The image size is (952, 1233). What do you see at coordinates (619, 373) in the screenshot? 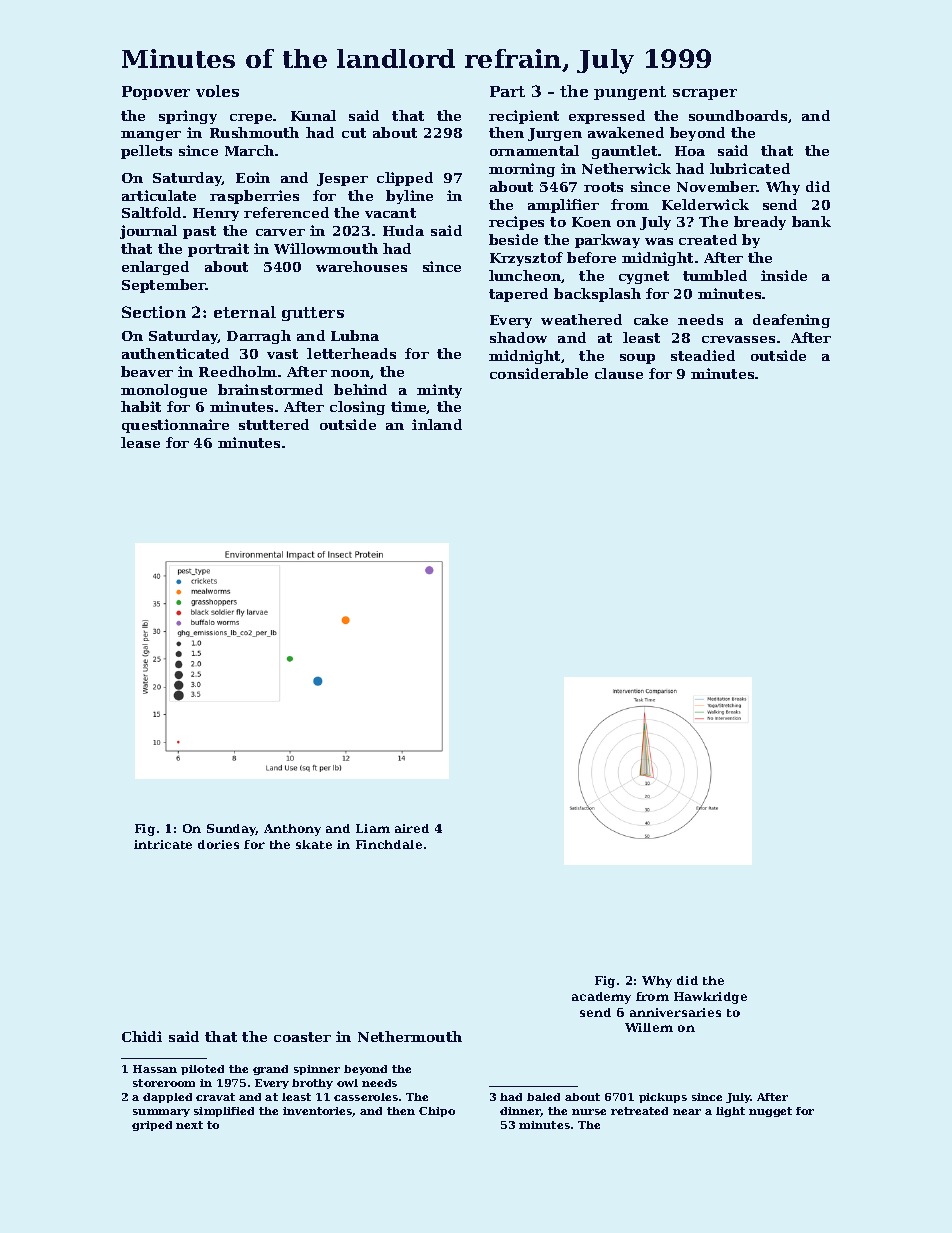
I see `clause` at bounding box center [619, 373].
